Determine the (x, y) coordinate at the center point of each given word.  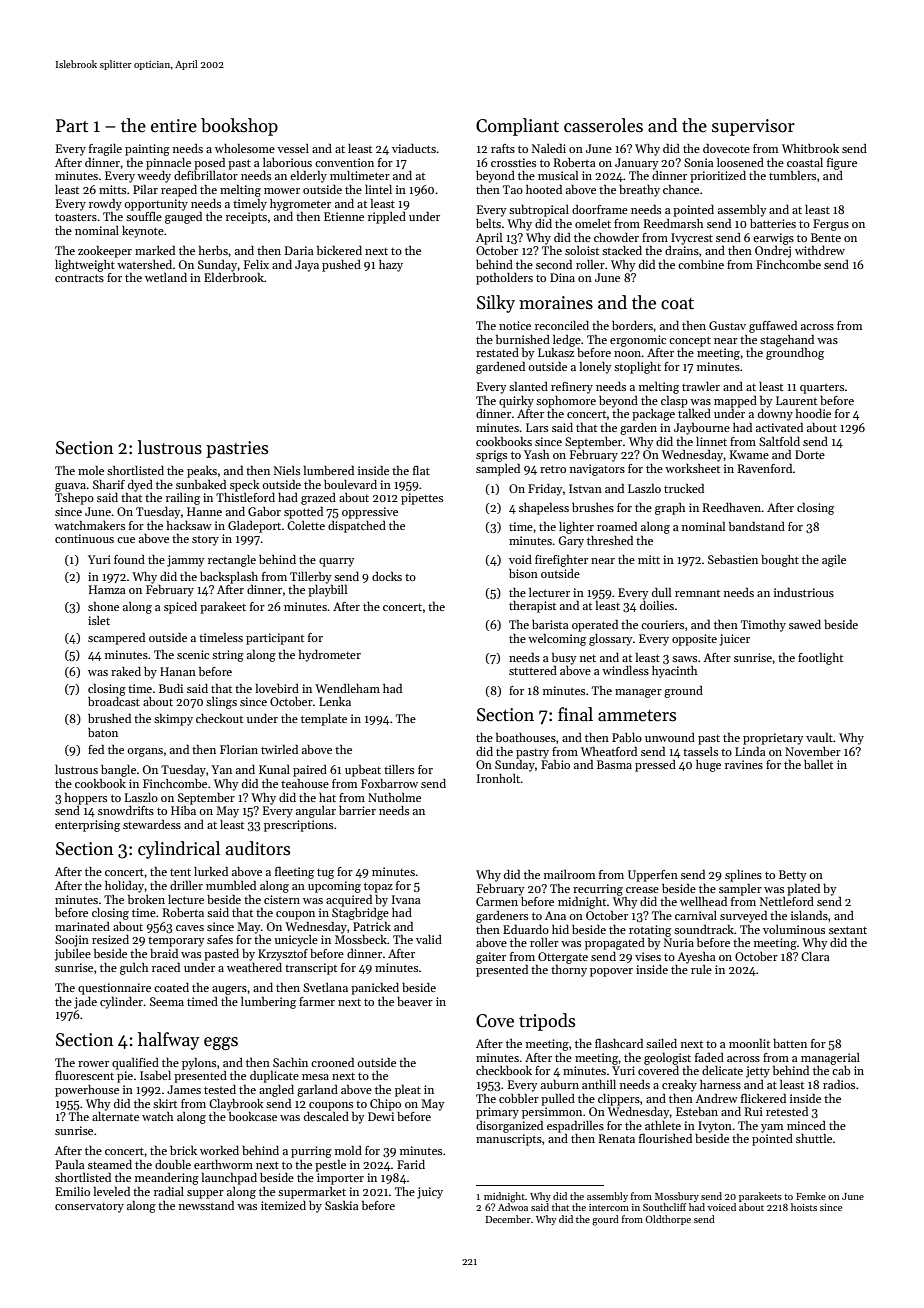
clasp (674, 402)
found (129, 559)
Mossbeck (361, 939)
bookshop (239, 127)
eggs (221, 1043)
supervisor (753, 127)
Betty (792, 876)
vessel (293, 148)
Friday (545, 490)
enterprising (87, 826)
